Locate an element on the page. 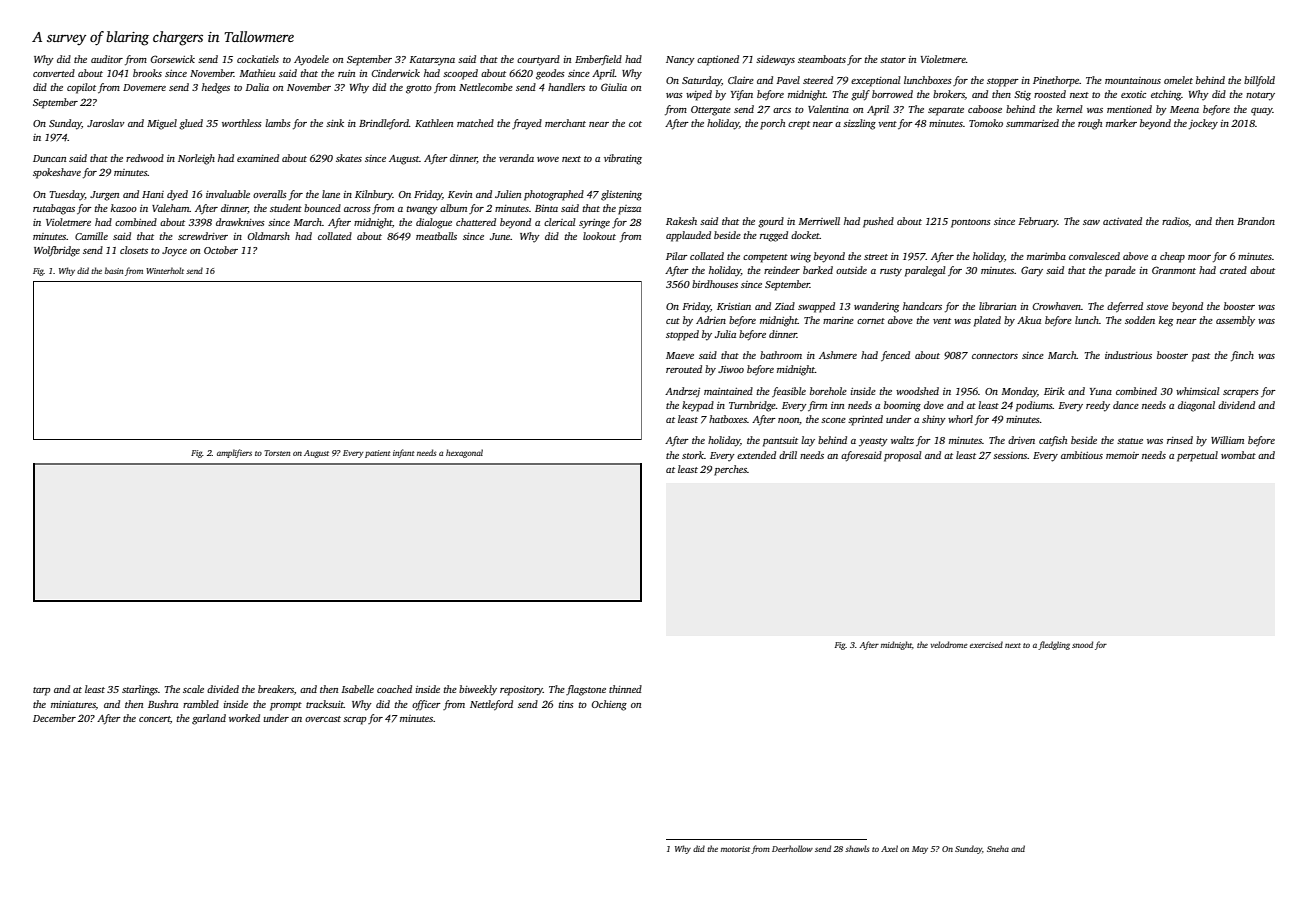 Image resolution: width=1308 pixels, height=924 pixels. Akua is located at coordinates (1029, 320).
